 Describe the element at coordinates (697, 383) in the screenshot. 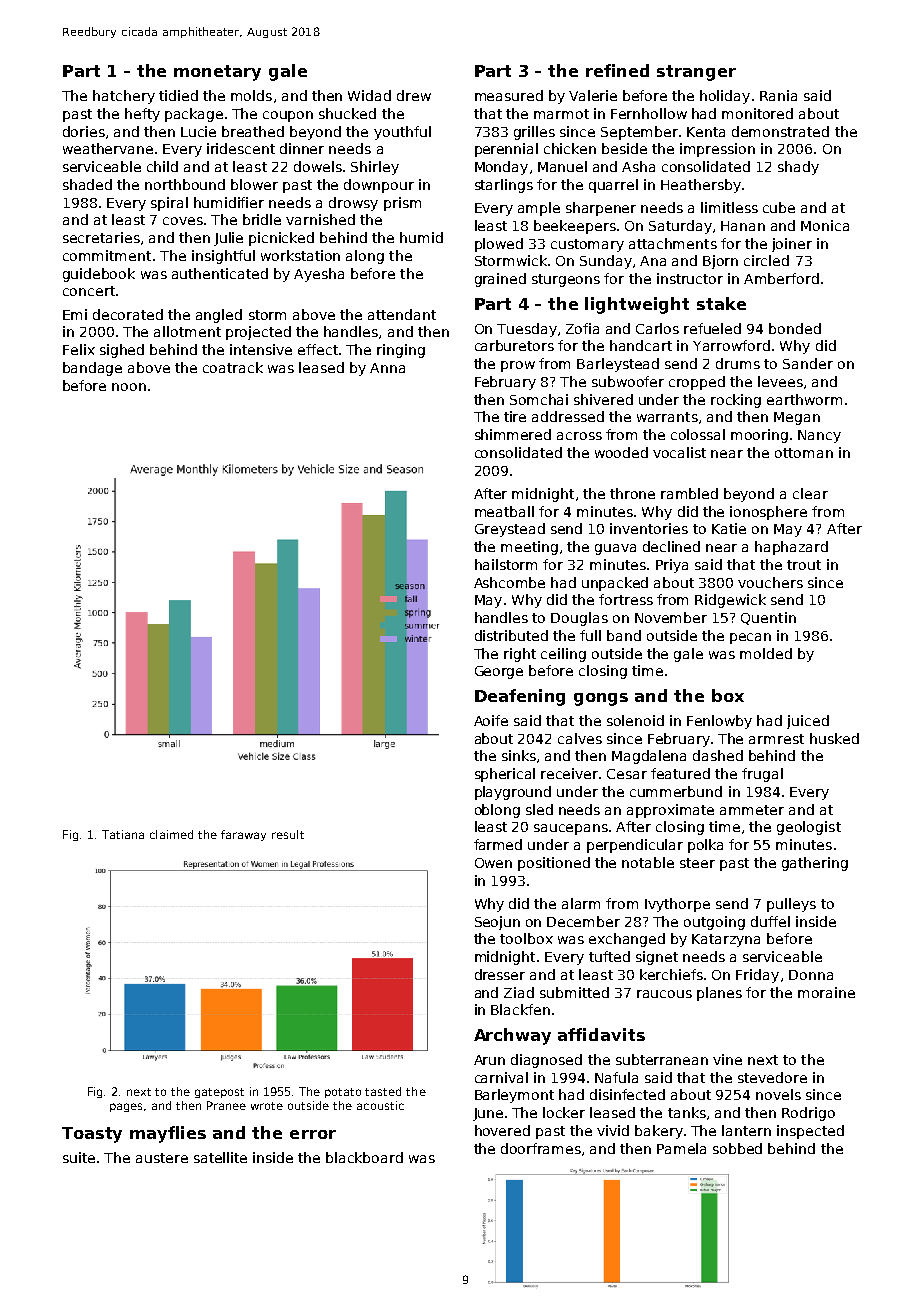

I see `cropped` at that location.
